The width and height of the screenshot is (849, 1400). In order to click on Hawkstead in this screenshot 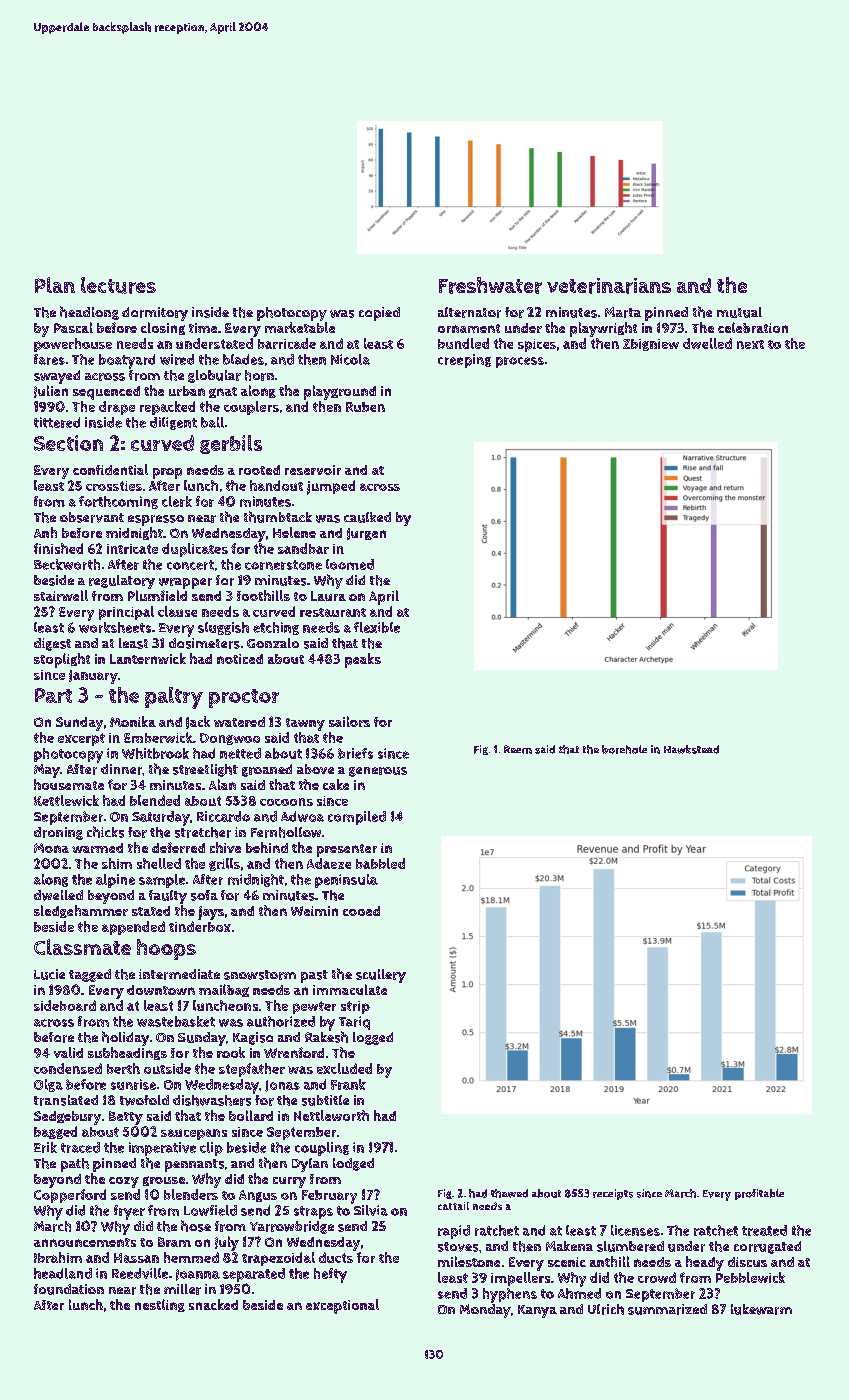, I will do `click(691, 749)`.
